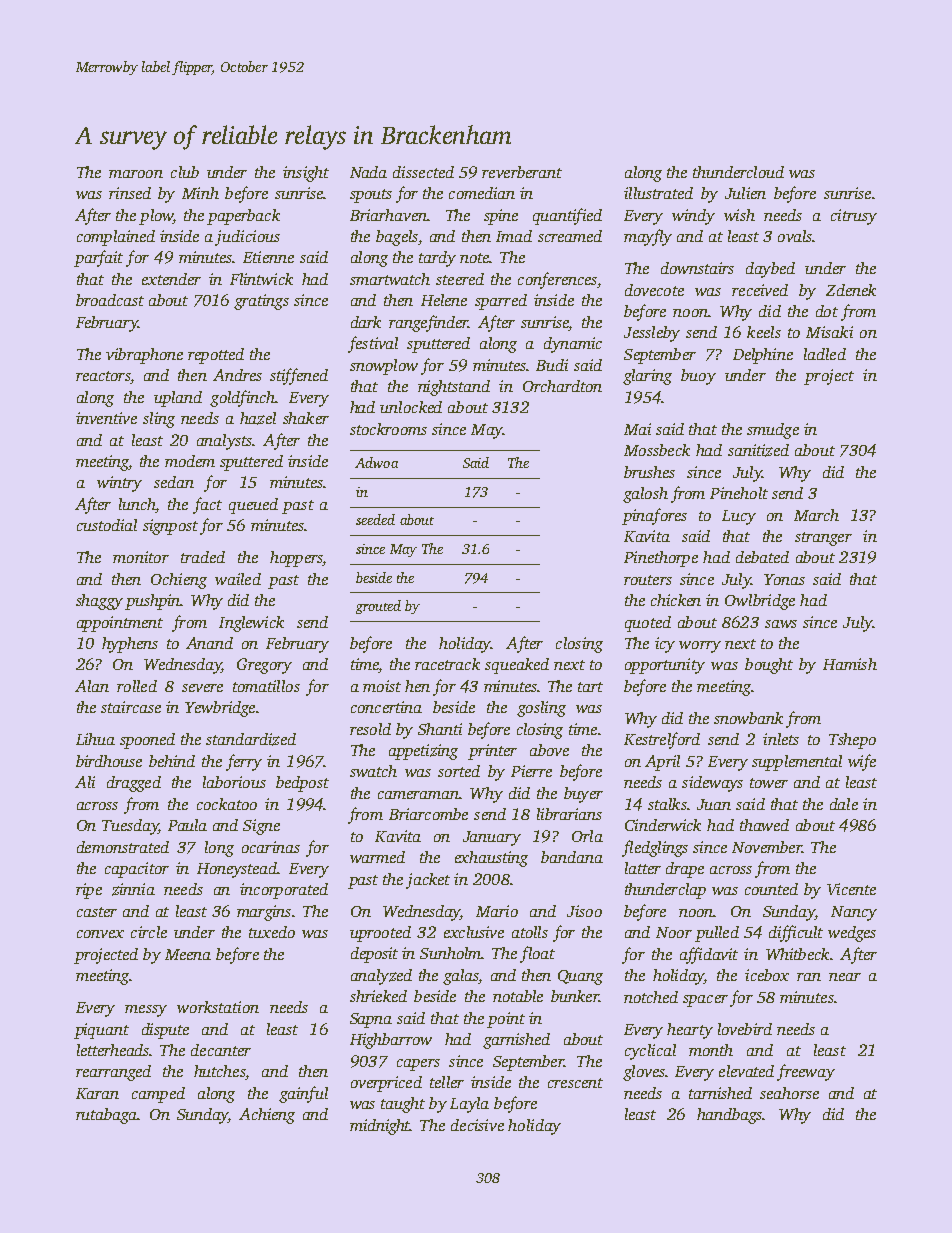 The image size is (952, 1233). Describe the element at coordinates (89, 891) in the screenshot. I see `ripe` at that location.
